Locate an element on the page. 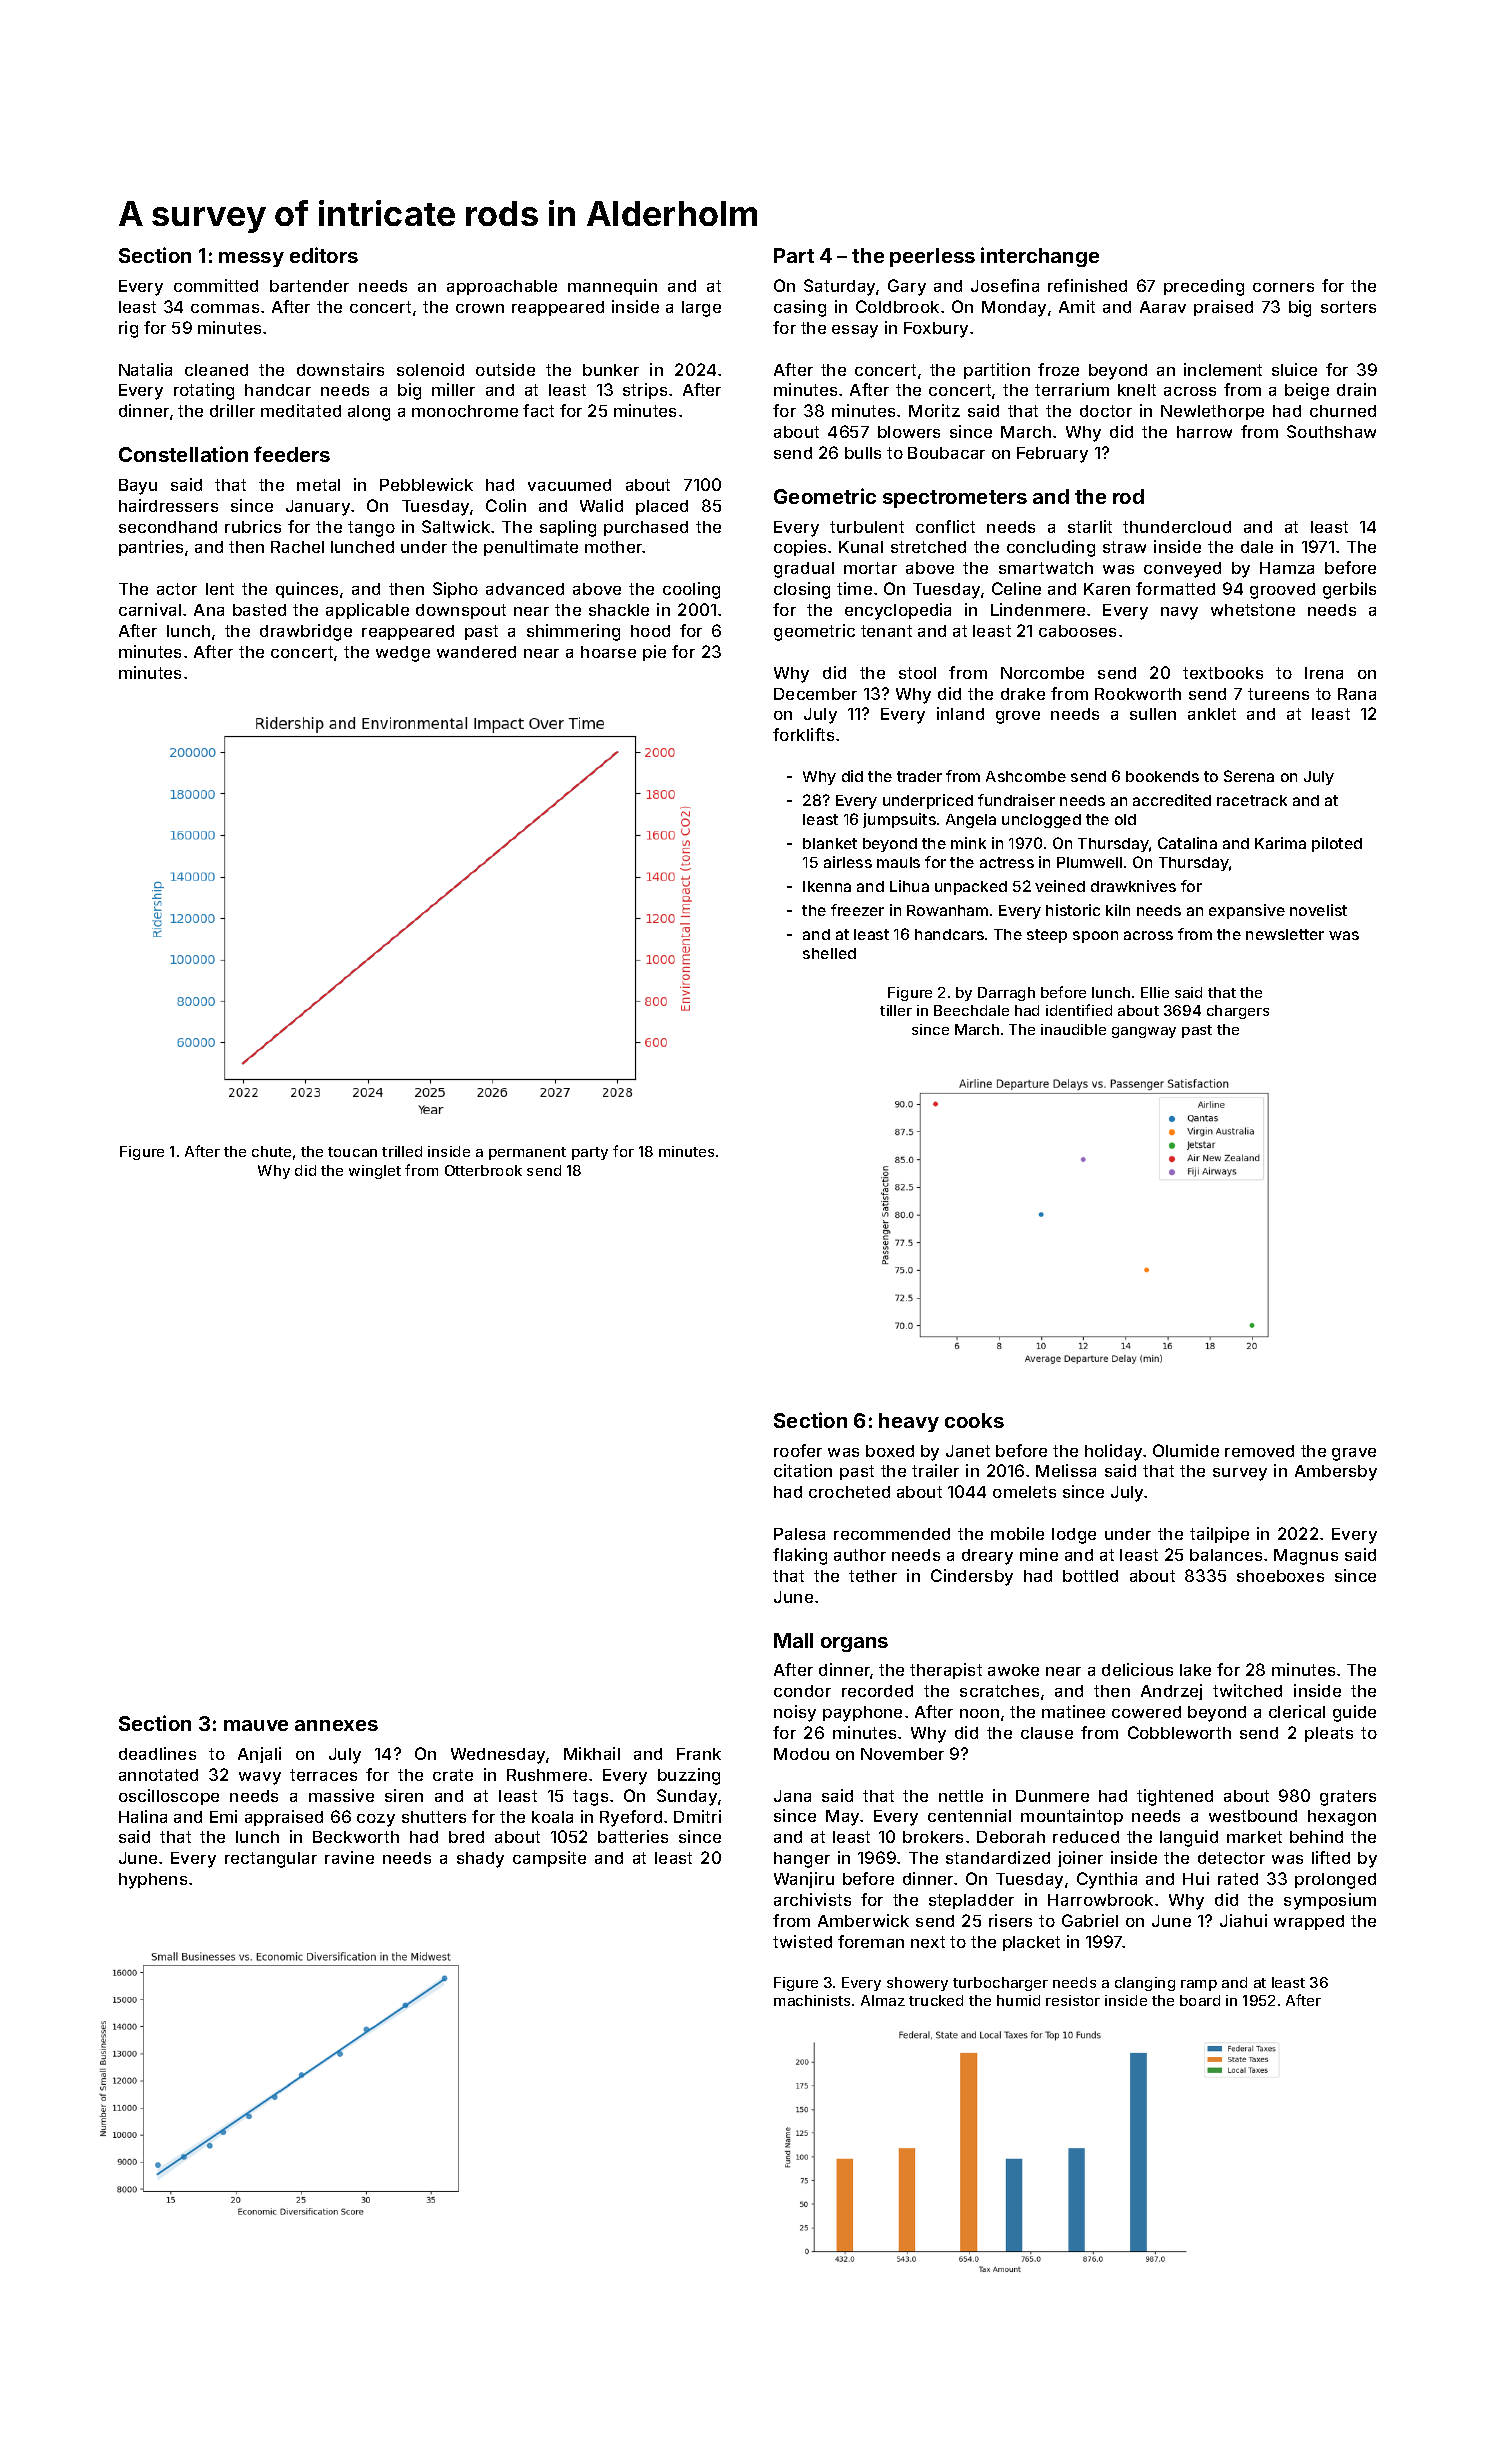 This document has height=2464, width=1496. machinists is located at coordinates (812, 2000).
